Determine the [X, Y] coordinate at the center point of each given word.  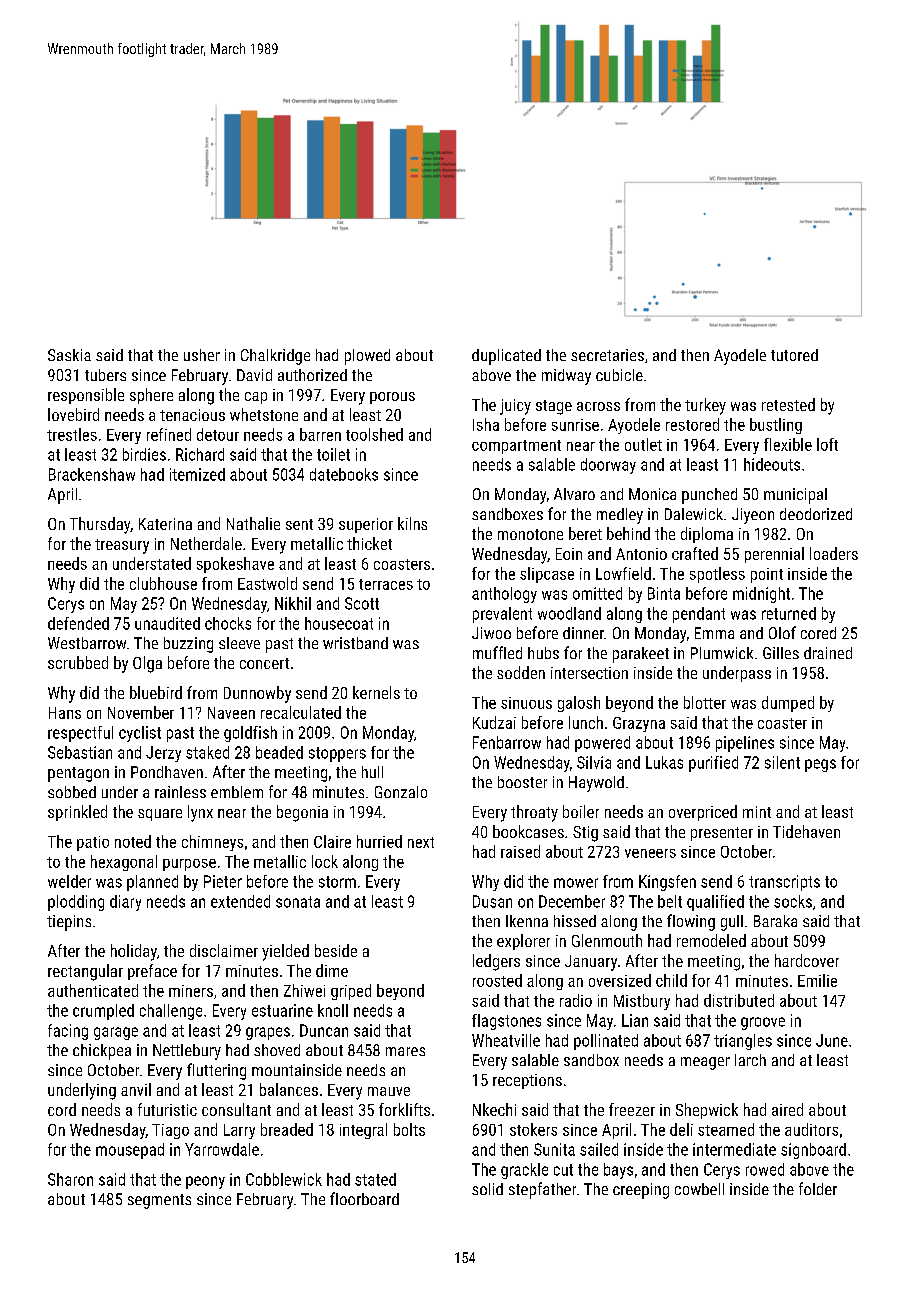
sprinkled [77, 813]
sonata [298, 902]
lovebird [73, 414]
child [671, 980]
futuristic [167, 1109]
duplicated [506, 357]
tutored [794, 355]
